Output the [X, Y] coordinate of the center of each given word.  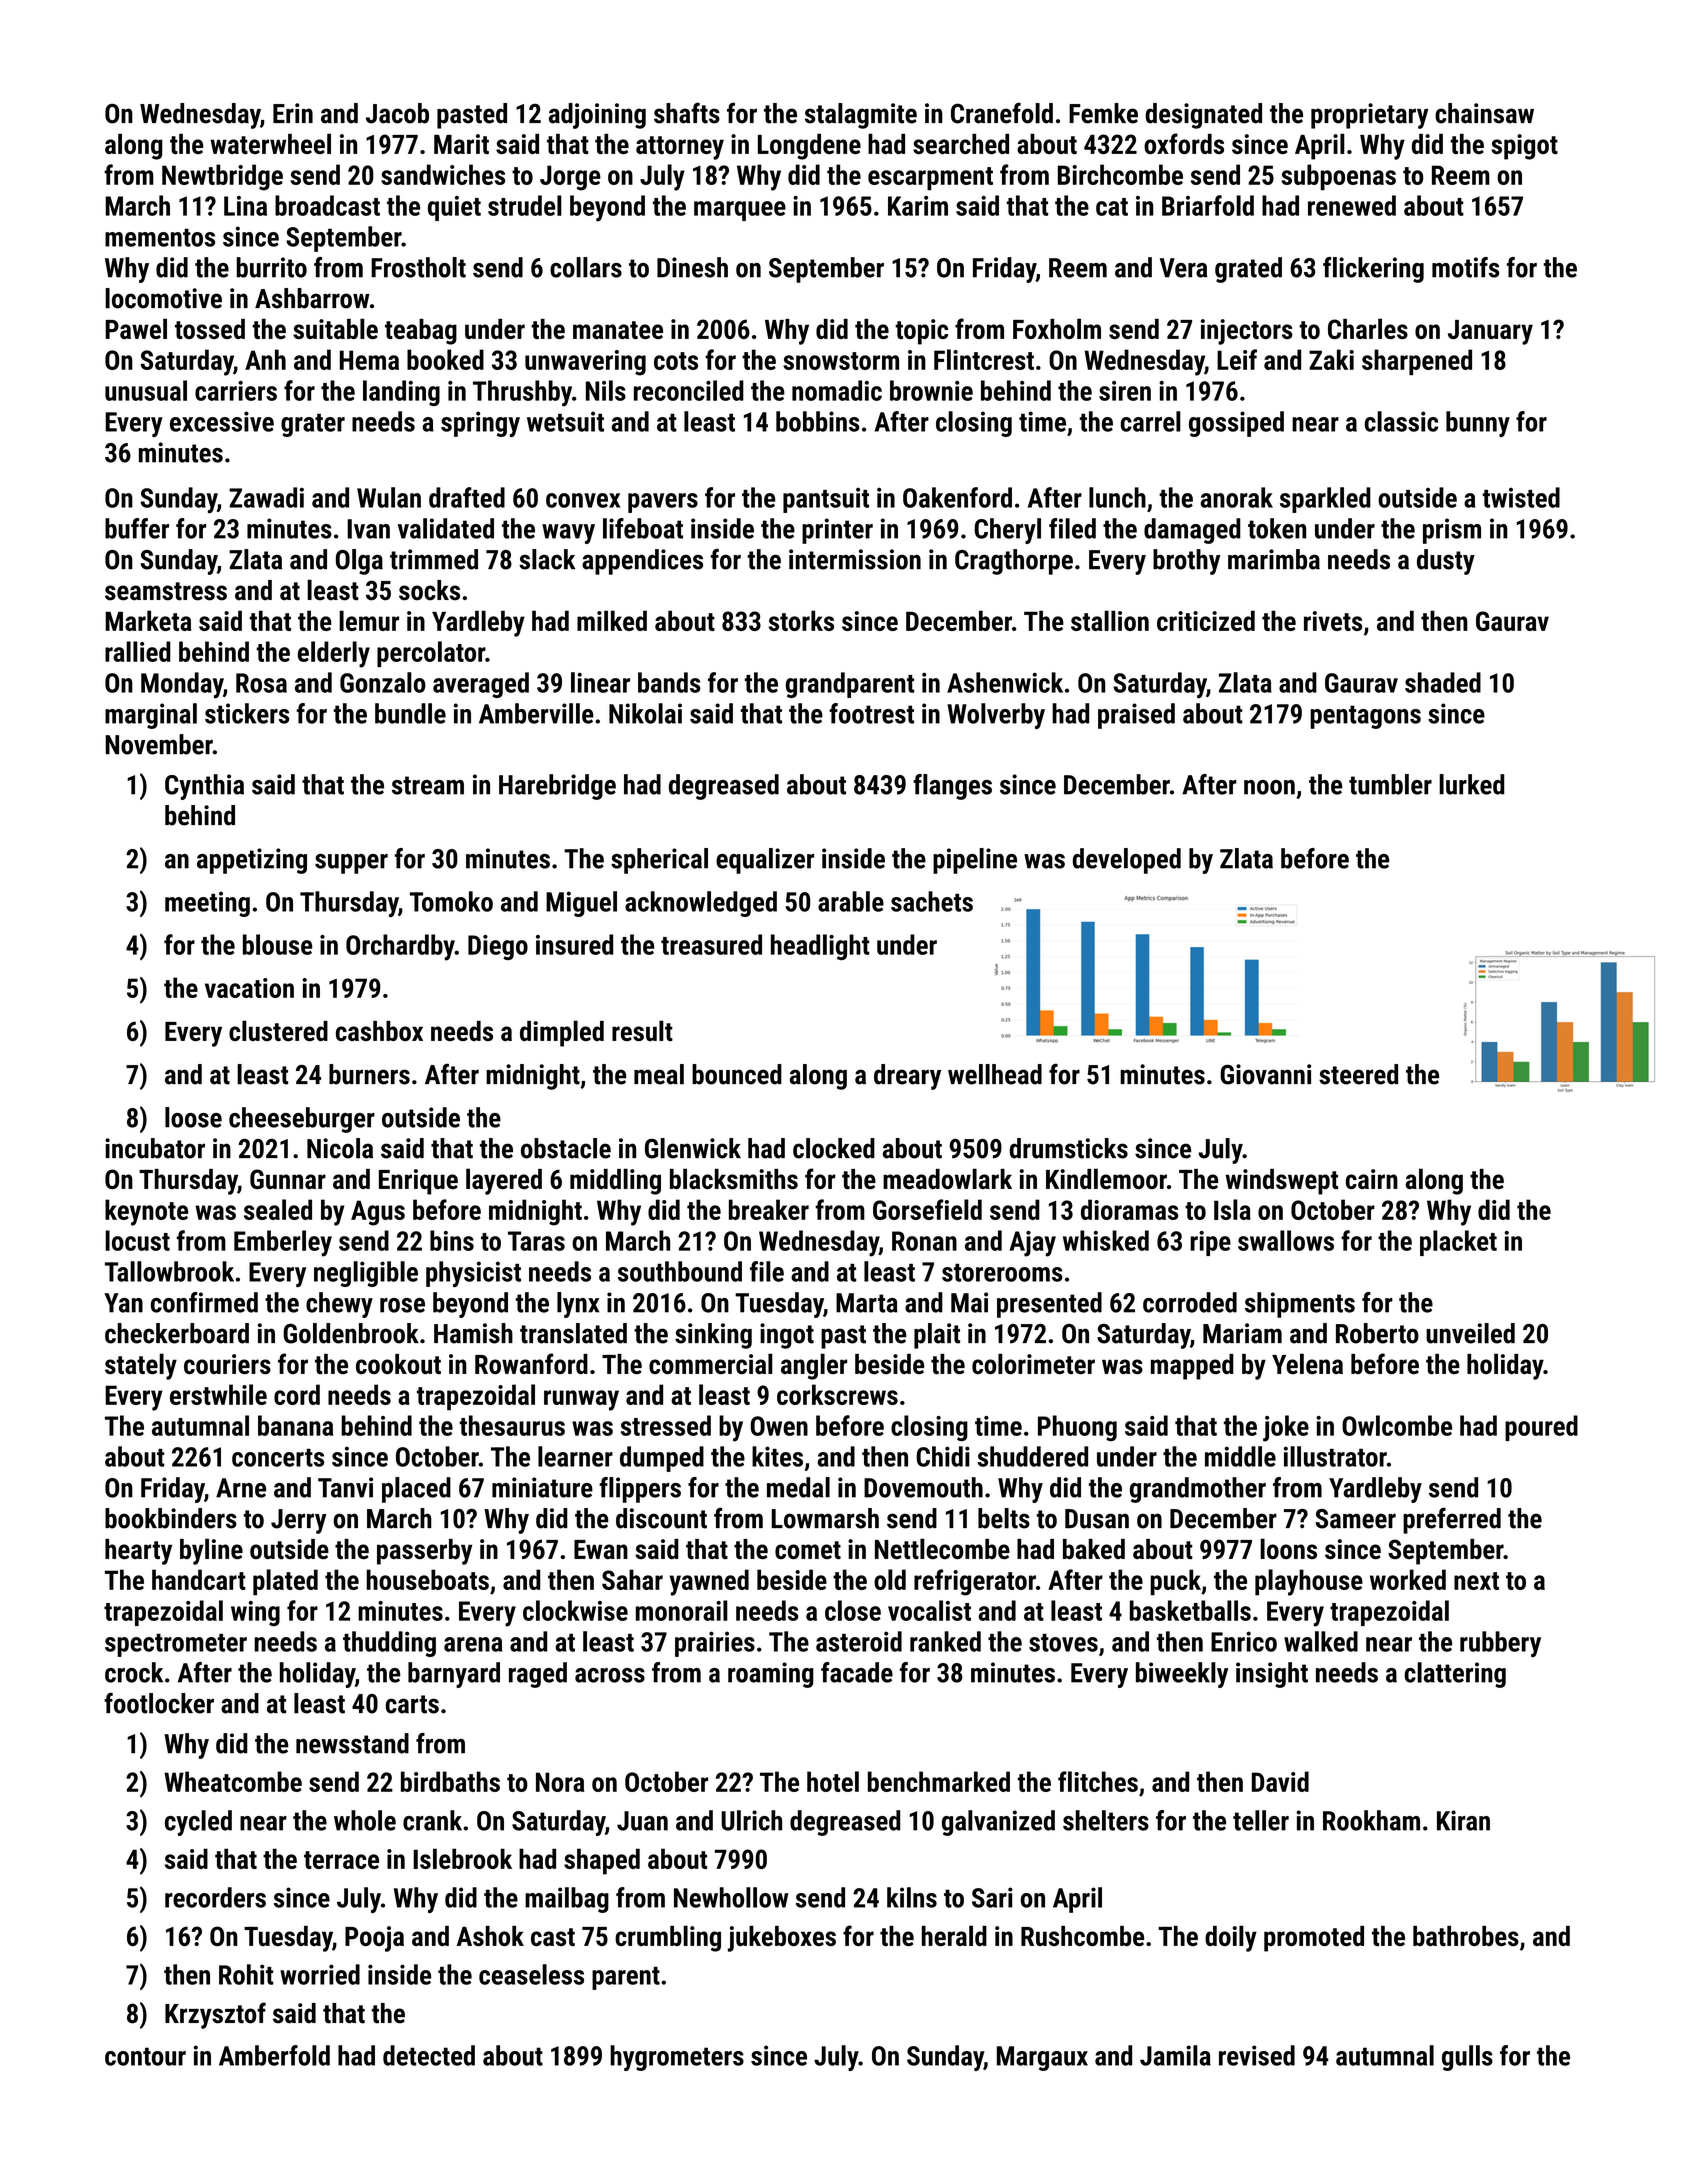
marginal [151, 716]
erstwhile [218, 1394]
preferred [1452, 1520]
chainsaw [1484, 113]
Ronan [924, 1241]
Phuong [1077, 1428]
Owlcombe [1397, 1425]
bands [669, 682]
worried [320, 1974]
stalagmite [861, 116]
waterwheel [270, 143]
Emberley [283, 1243]
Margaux [1042, 2058]
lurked [1472, 784]
